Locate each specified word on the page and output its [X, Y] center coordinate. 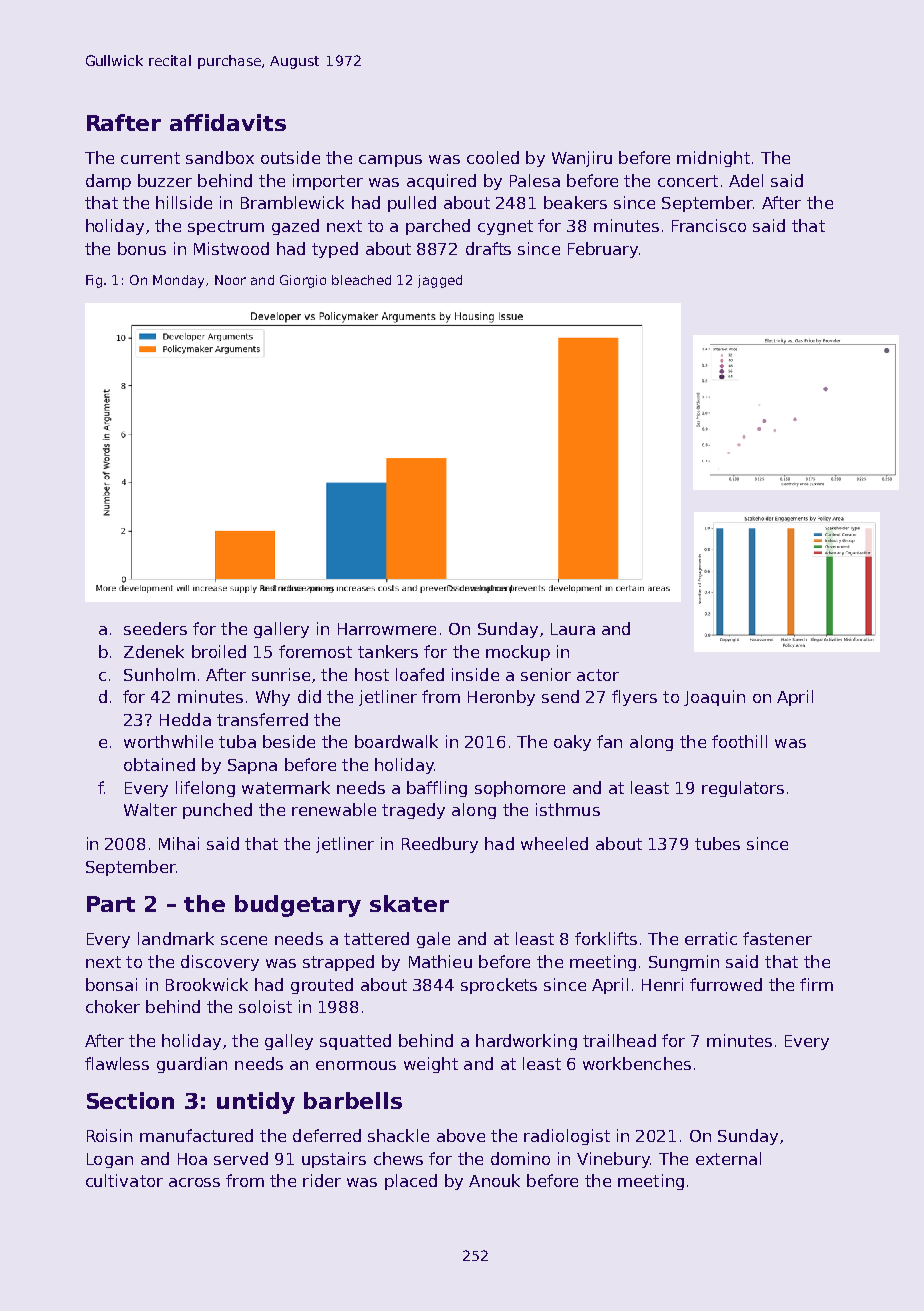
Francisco [709, 225]
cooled [493, 157]
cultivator [124, 1180]
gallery [281, 630]
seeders [155, 628]
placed [411, 1182]
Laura [573, 629]
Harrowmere [387, 629]
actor [598, 675]
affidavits [228, 122]
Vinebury [613, 1160]
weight [431, 1065]
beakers [575, 202]
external [728, 1158]
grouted [322, 986]
